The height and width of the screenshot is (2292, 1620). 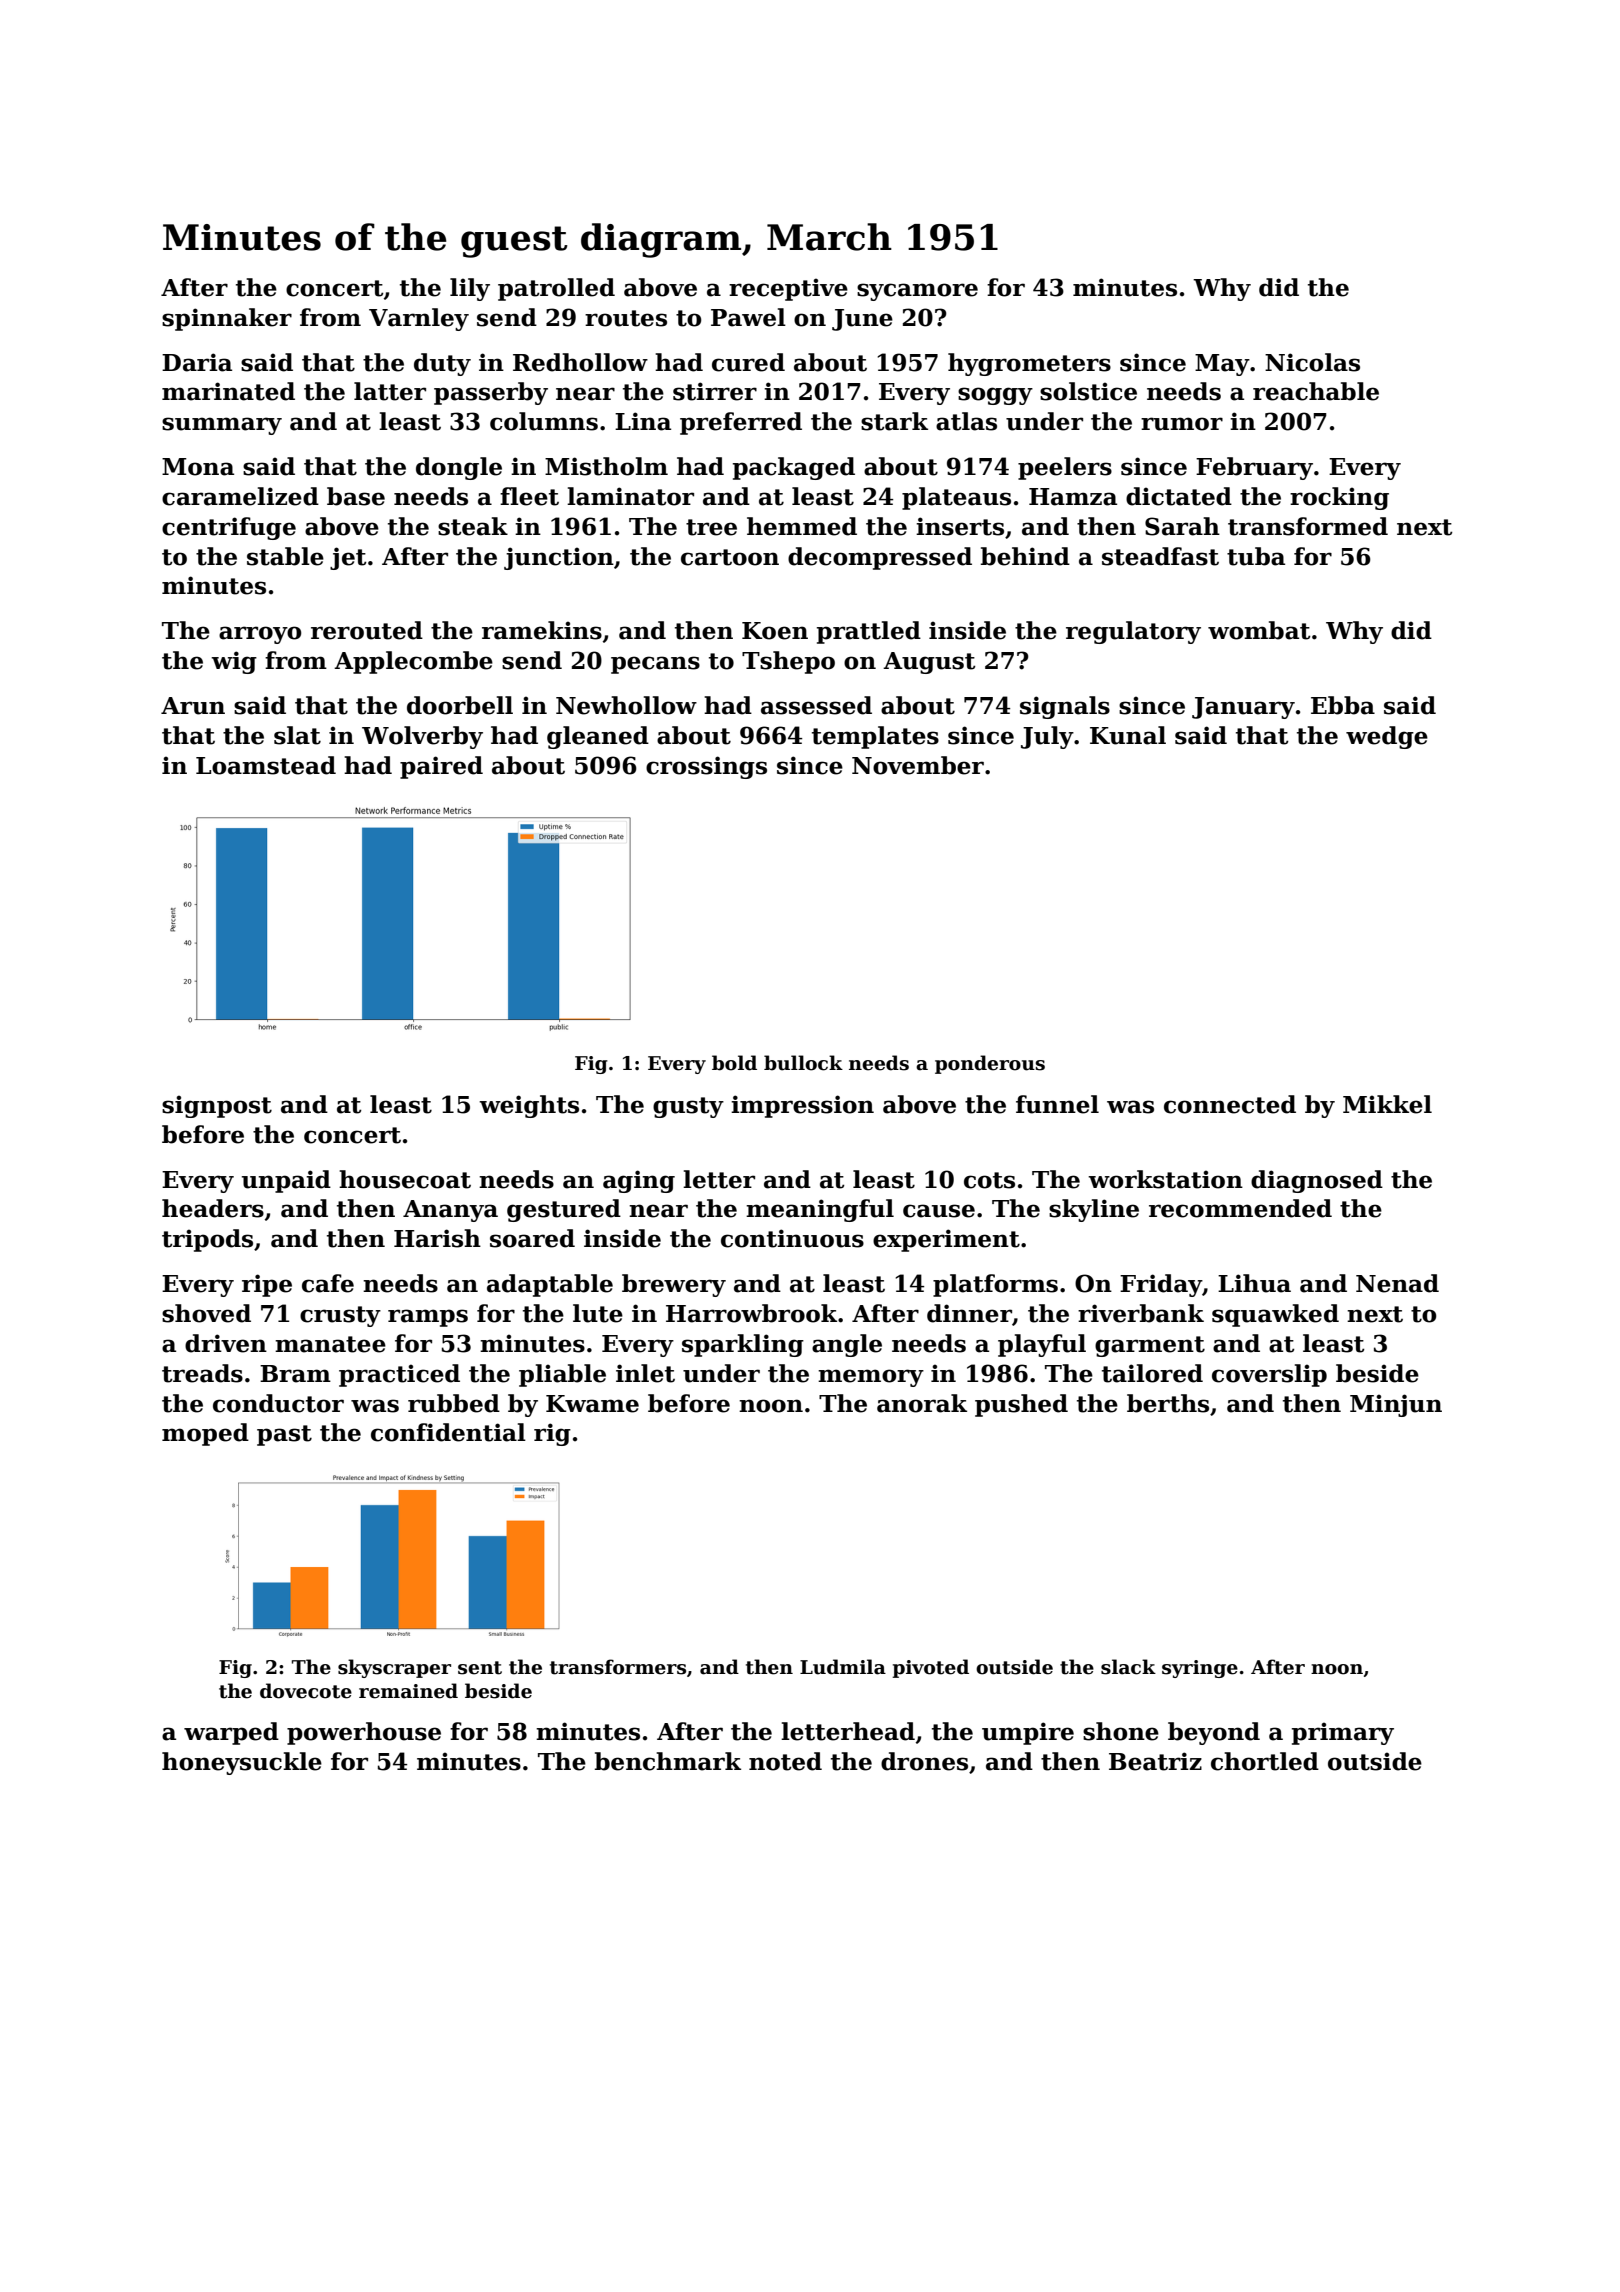 What do you see at coordinates (875, 737) in the screenshot?
I see `templates` at bounding box center [875, 737].
